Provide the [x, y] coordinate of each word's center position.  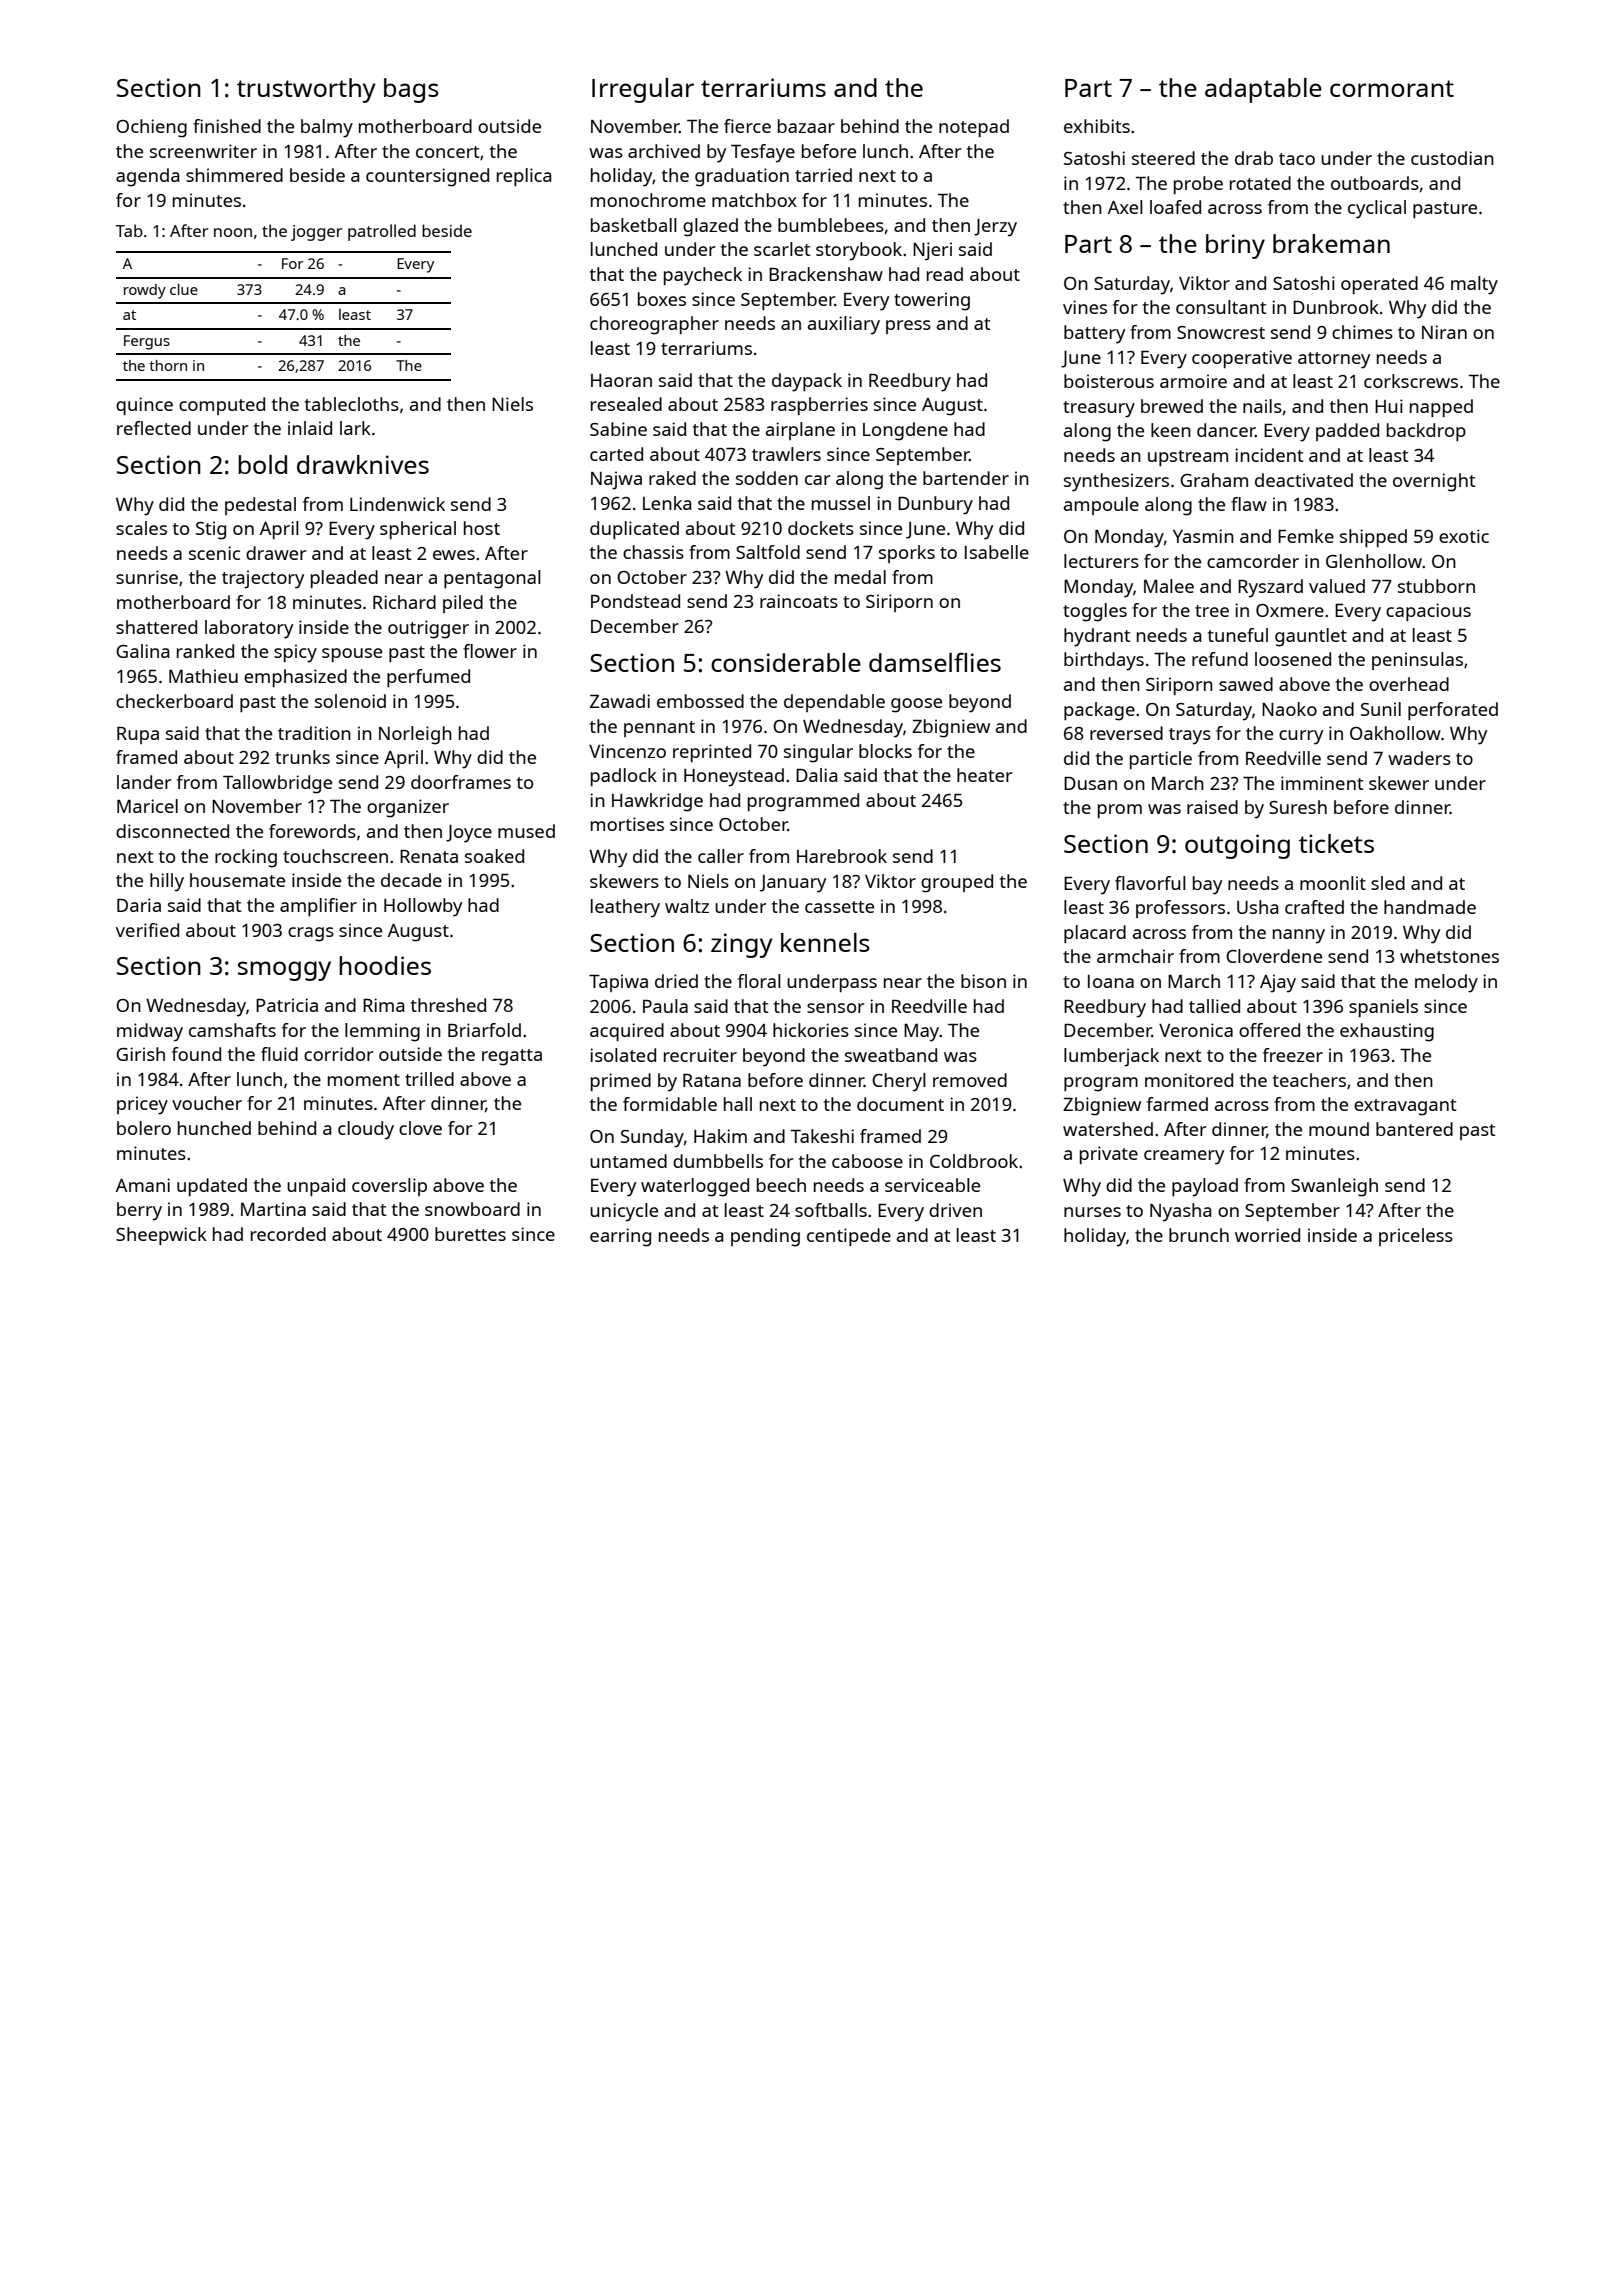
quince [144, 406]
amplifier [318, 907]
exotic [1464, 536]
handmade [1430, 907]
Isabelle [997, 552]
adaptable [1263, 90]
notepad [974, 128]
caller [721, 856]
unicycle [624, 1212]
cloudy [366, 1130]
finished [227, 126]
